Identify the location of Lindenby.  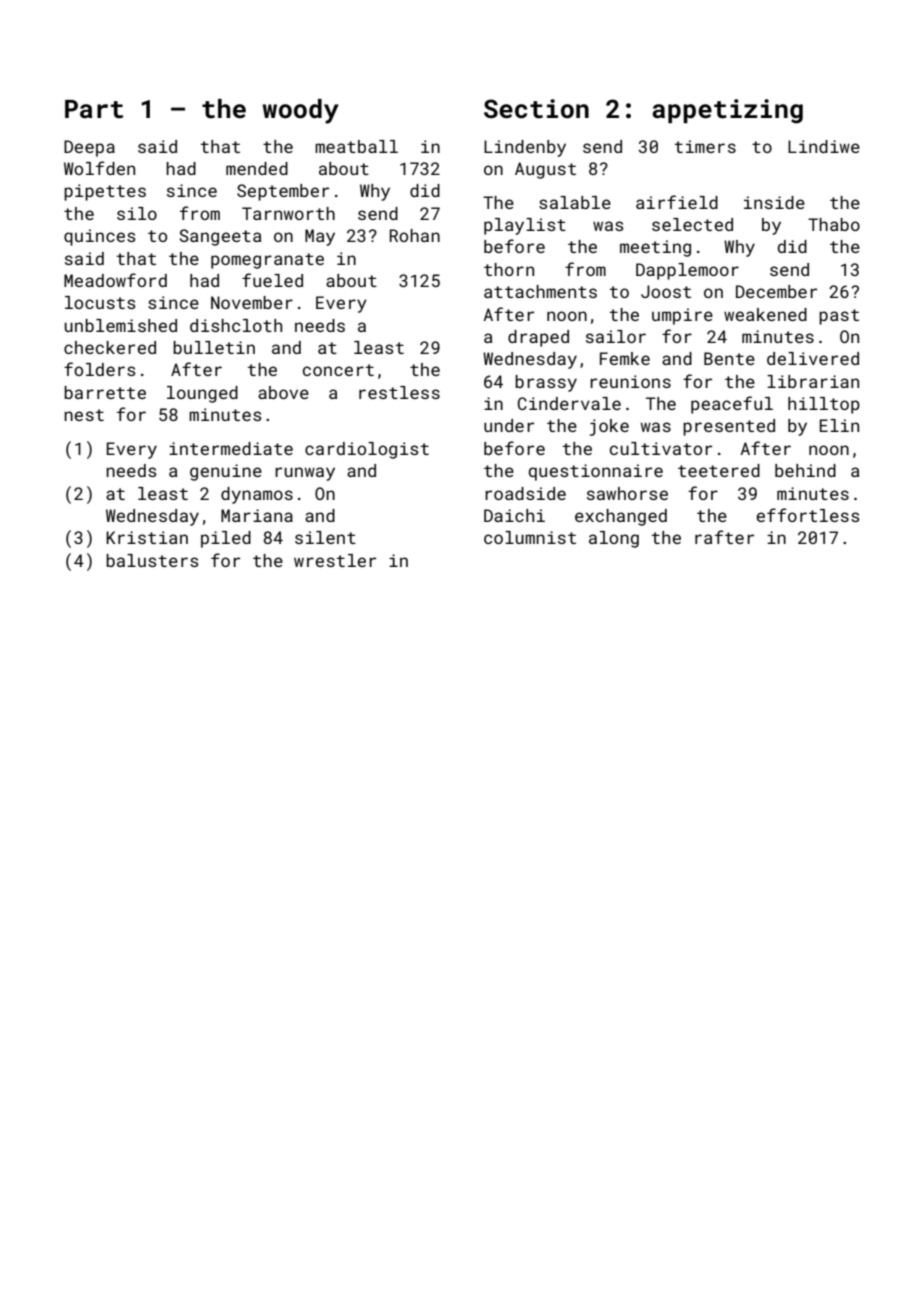
(525, 148).
